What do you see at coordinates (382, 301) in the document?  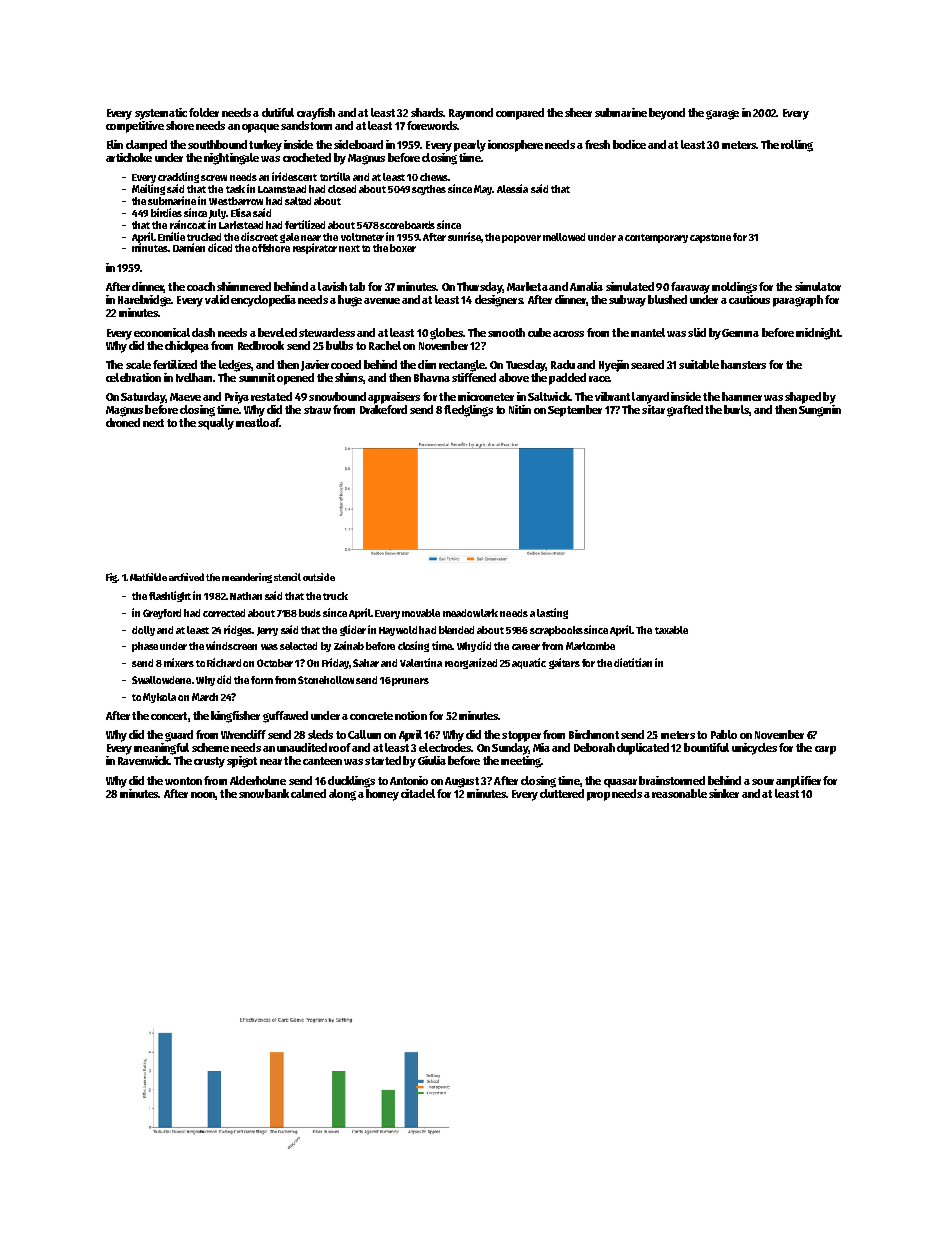 I see `avenue` at bounding box center [382, 301].
